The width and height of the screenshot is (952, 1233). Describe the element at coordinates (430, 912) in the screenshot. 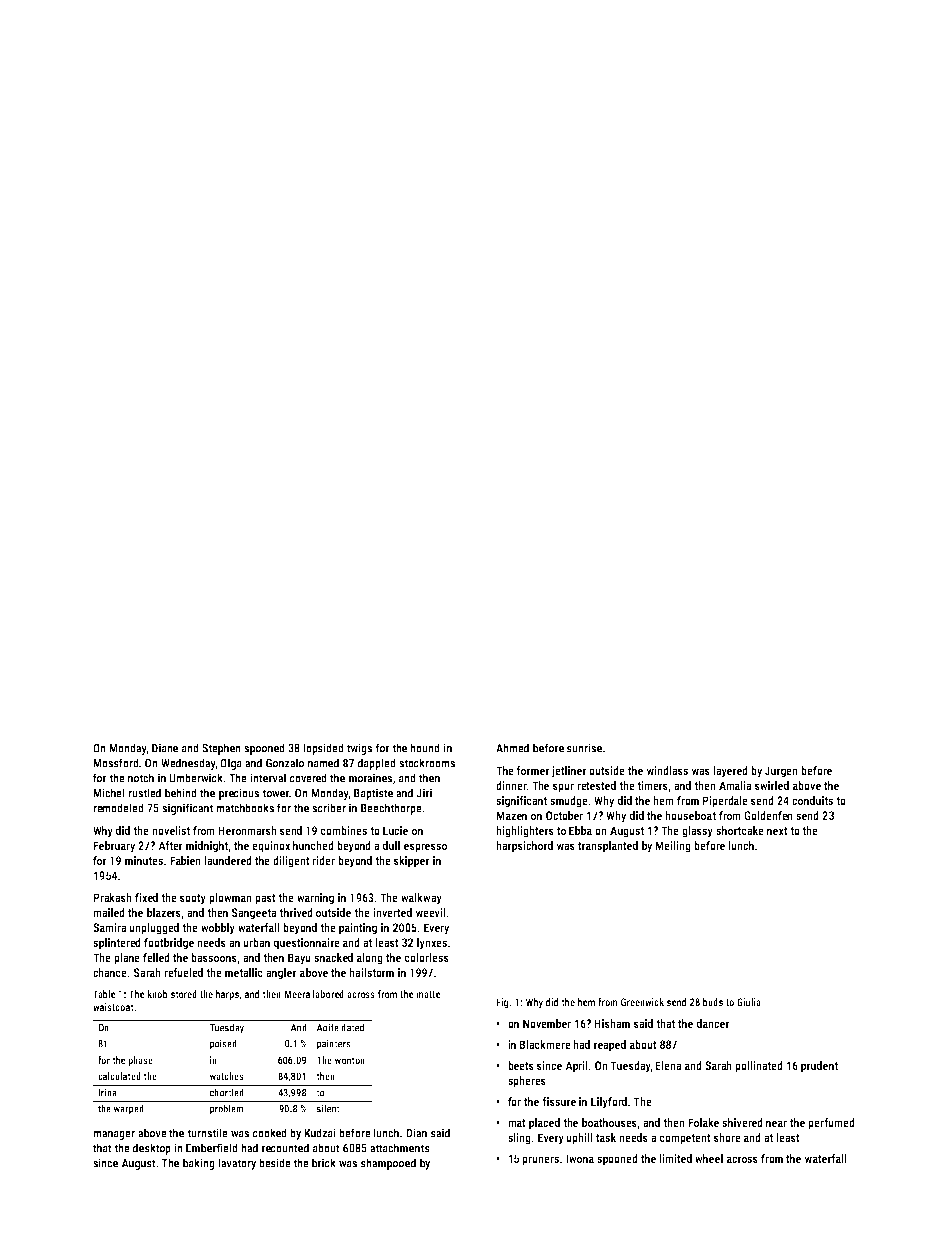

I see `weevil` at that location.
